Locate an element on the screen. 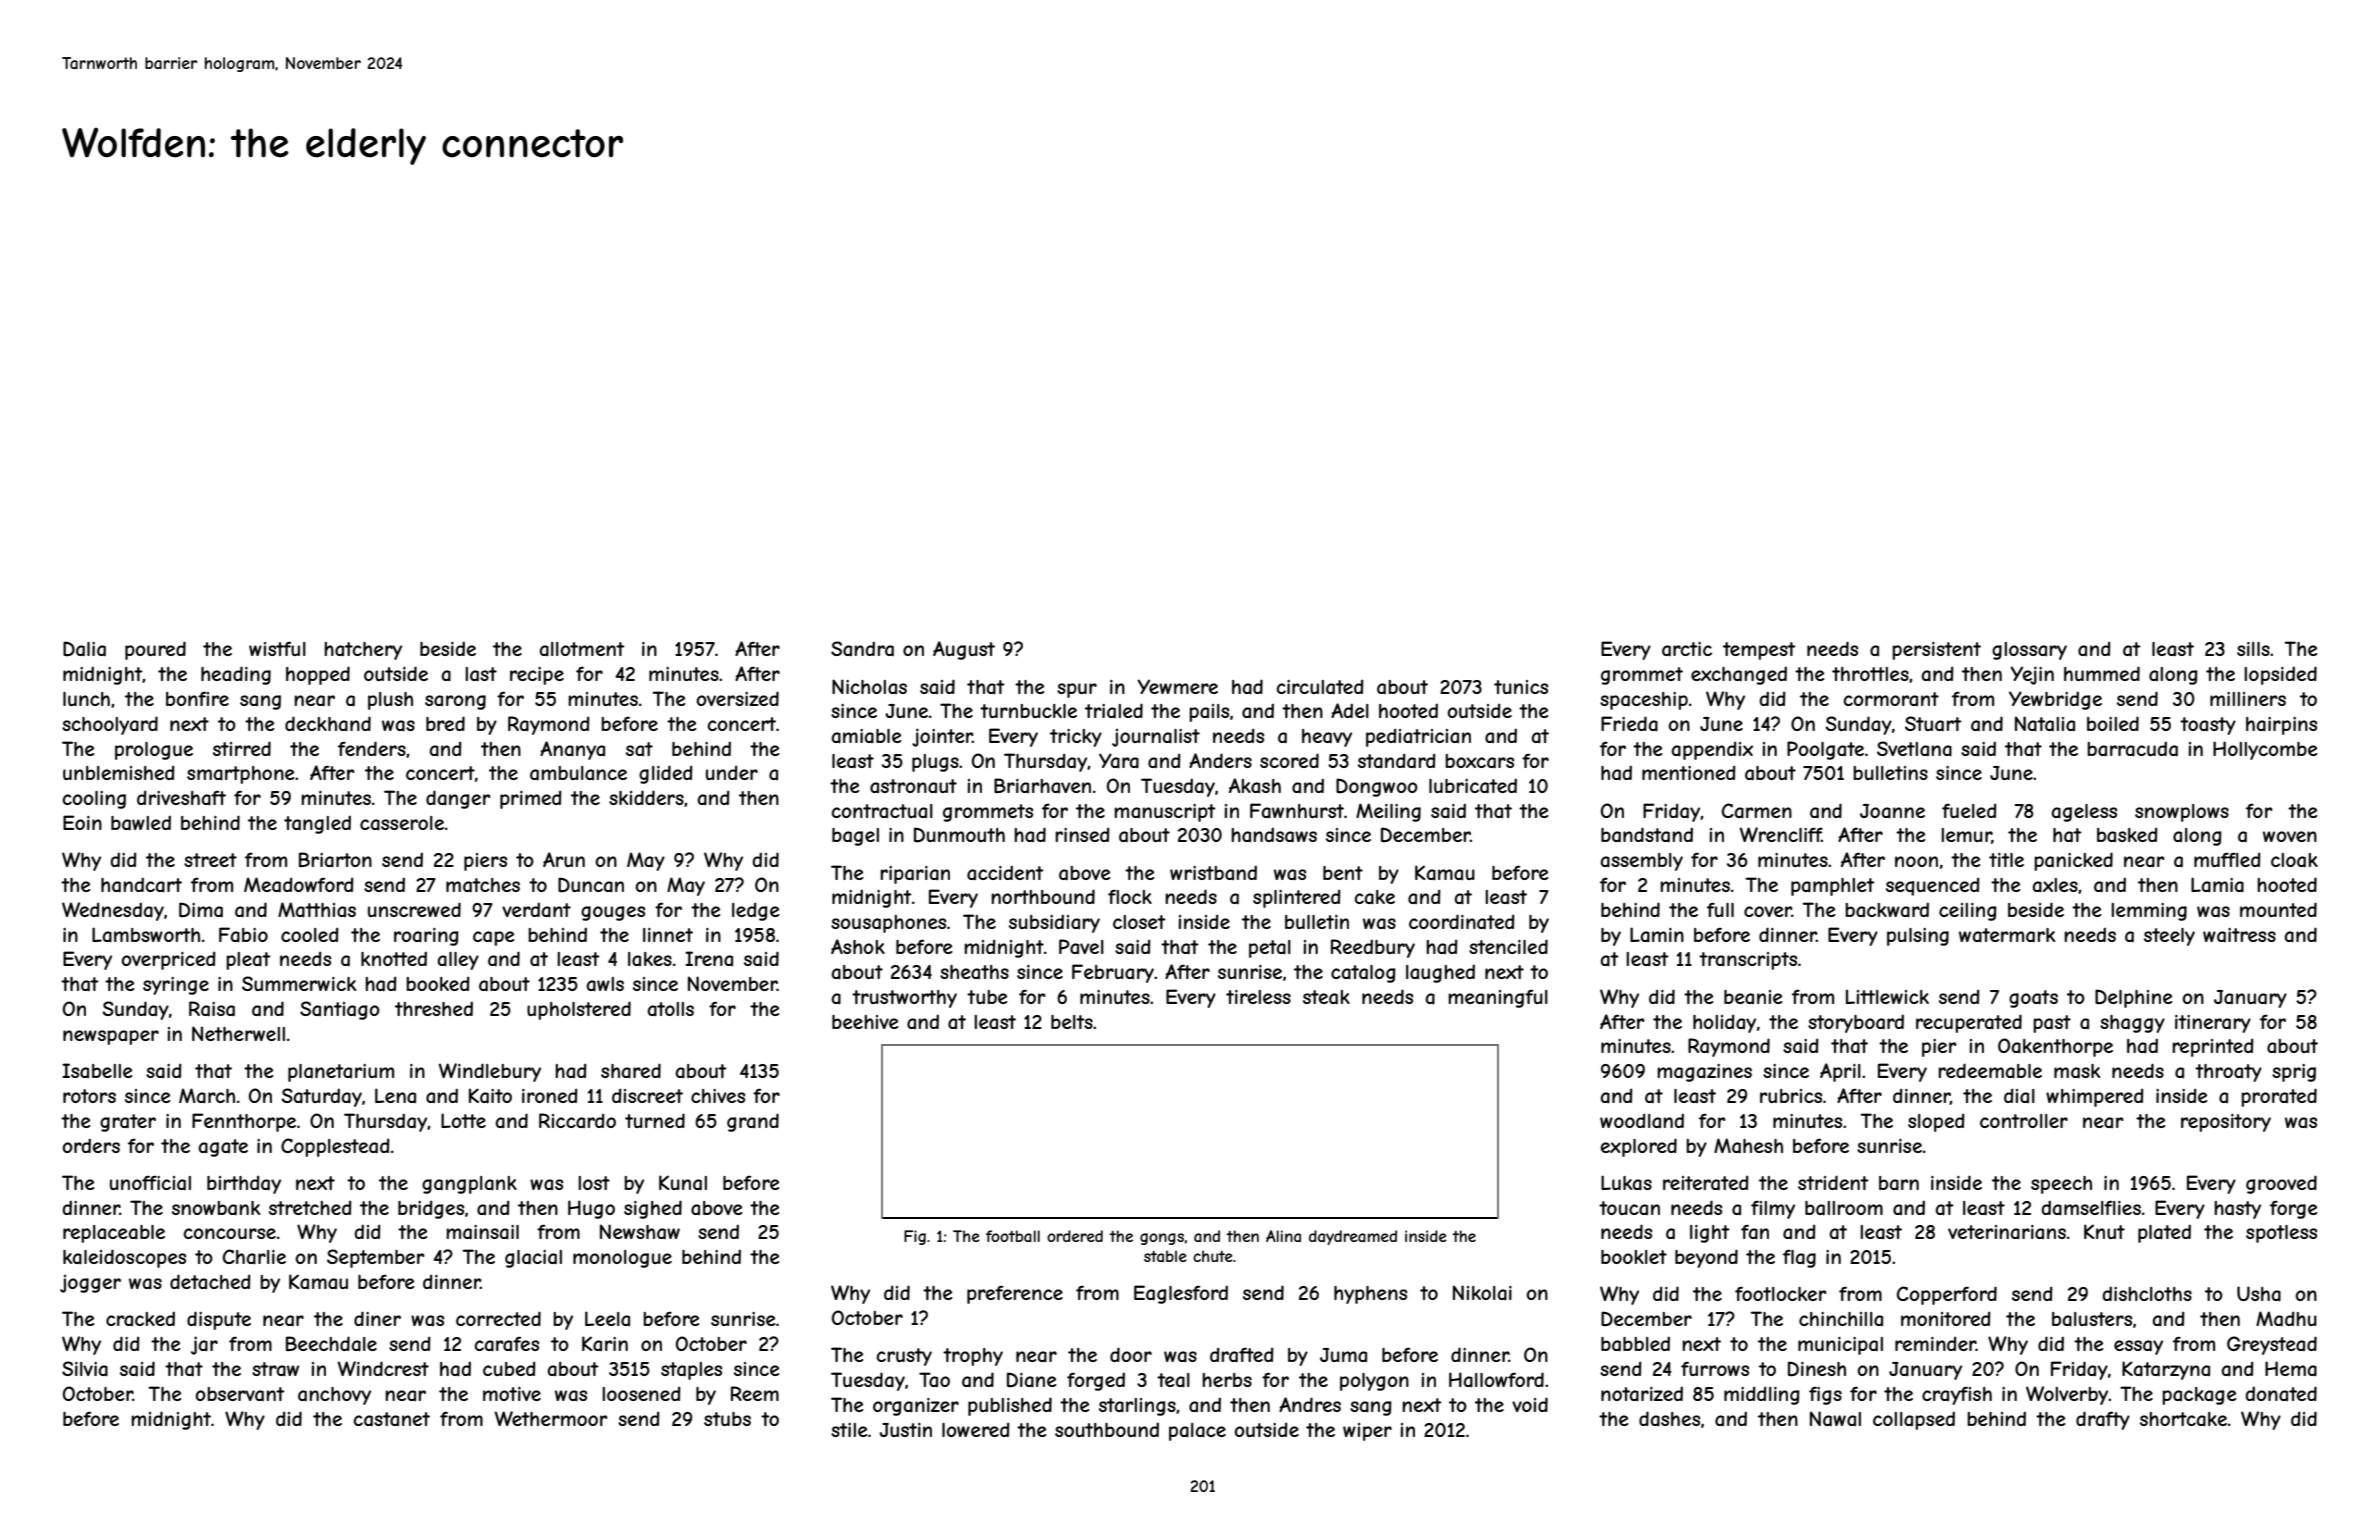 Image resolution: width=2380 pixels, height=1540 pixels. grooved is located at coordinates (2281, 1184).
